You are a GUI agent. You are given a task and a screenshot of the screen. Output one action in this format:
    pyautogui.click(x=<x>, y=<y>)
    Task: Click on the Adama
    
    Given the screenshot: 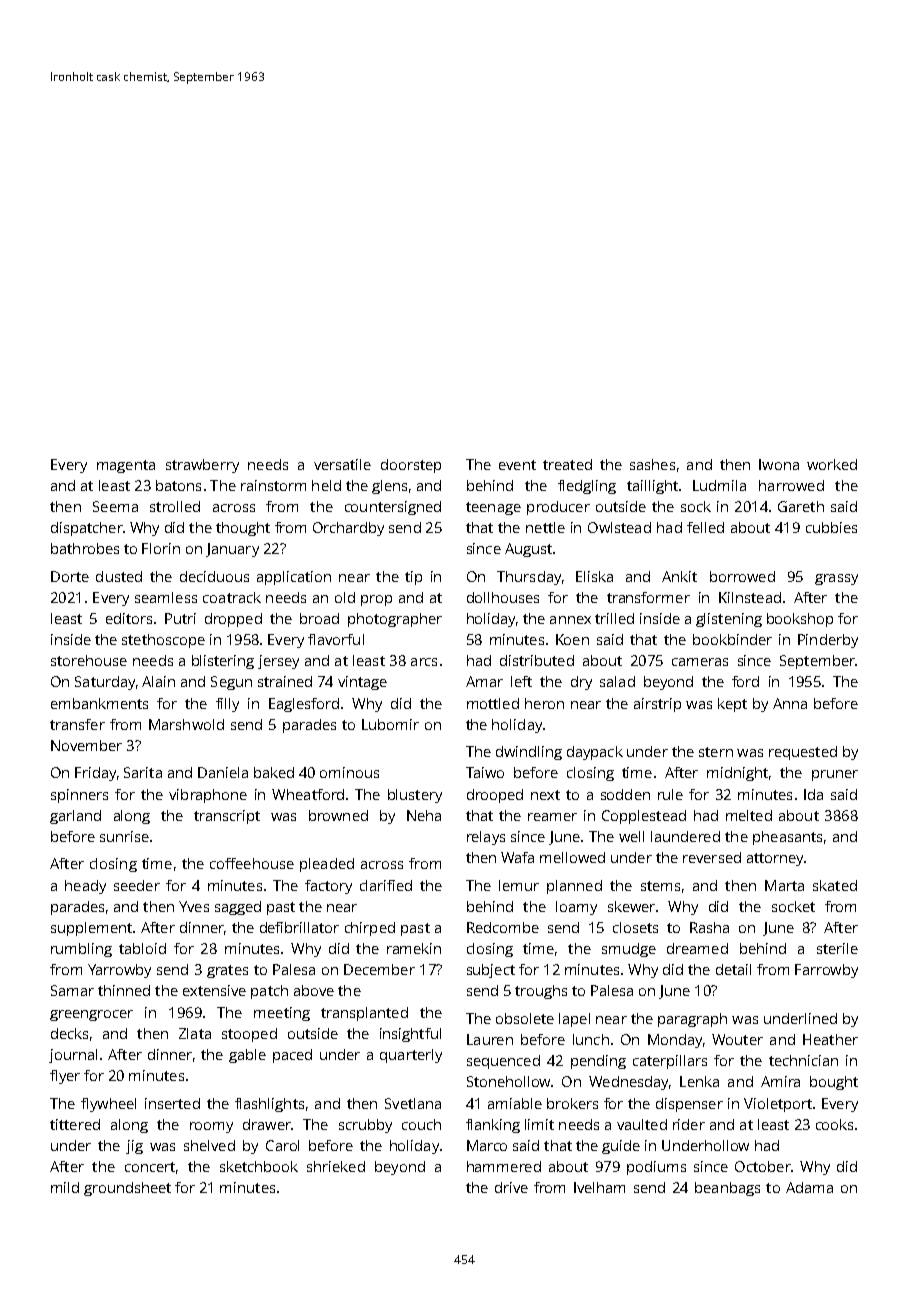 What is the action you would take?
    pyautogui.click(x=809, y=1187)
